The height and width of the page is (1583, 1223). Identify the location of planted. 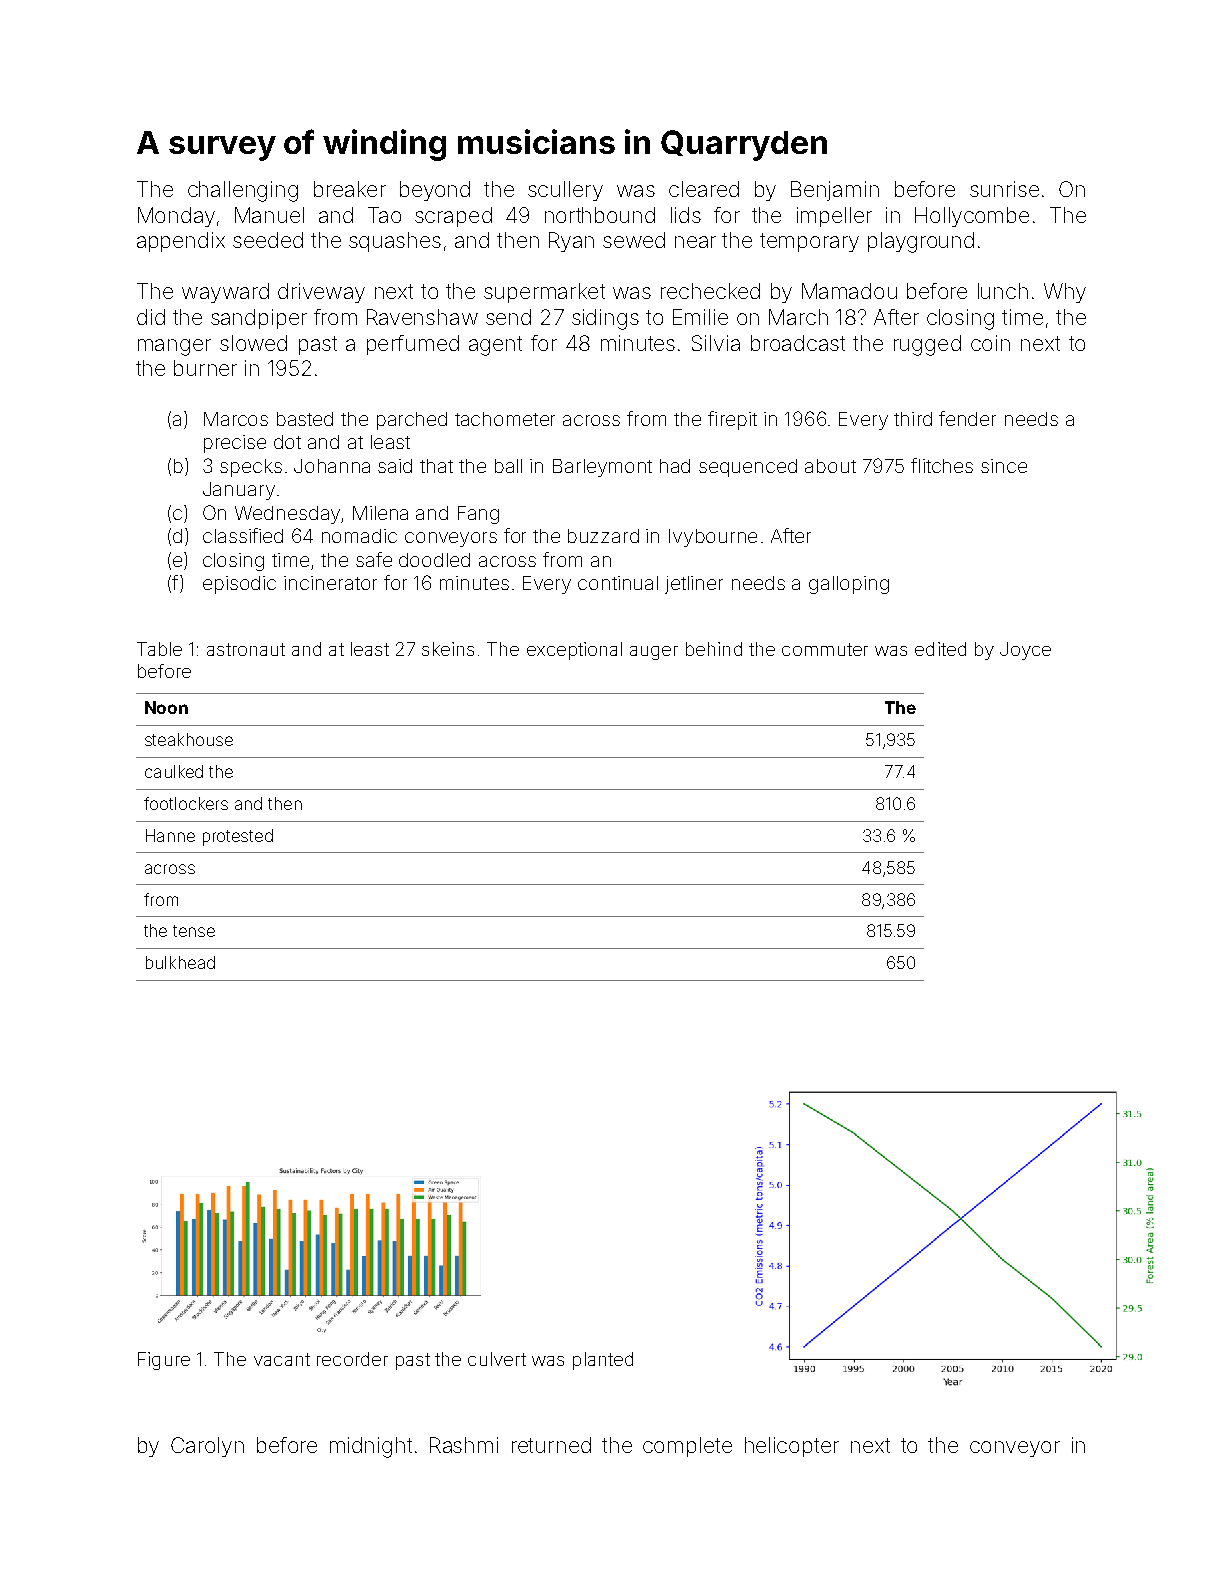
(603, 1361).
